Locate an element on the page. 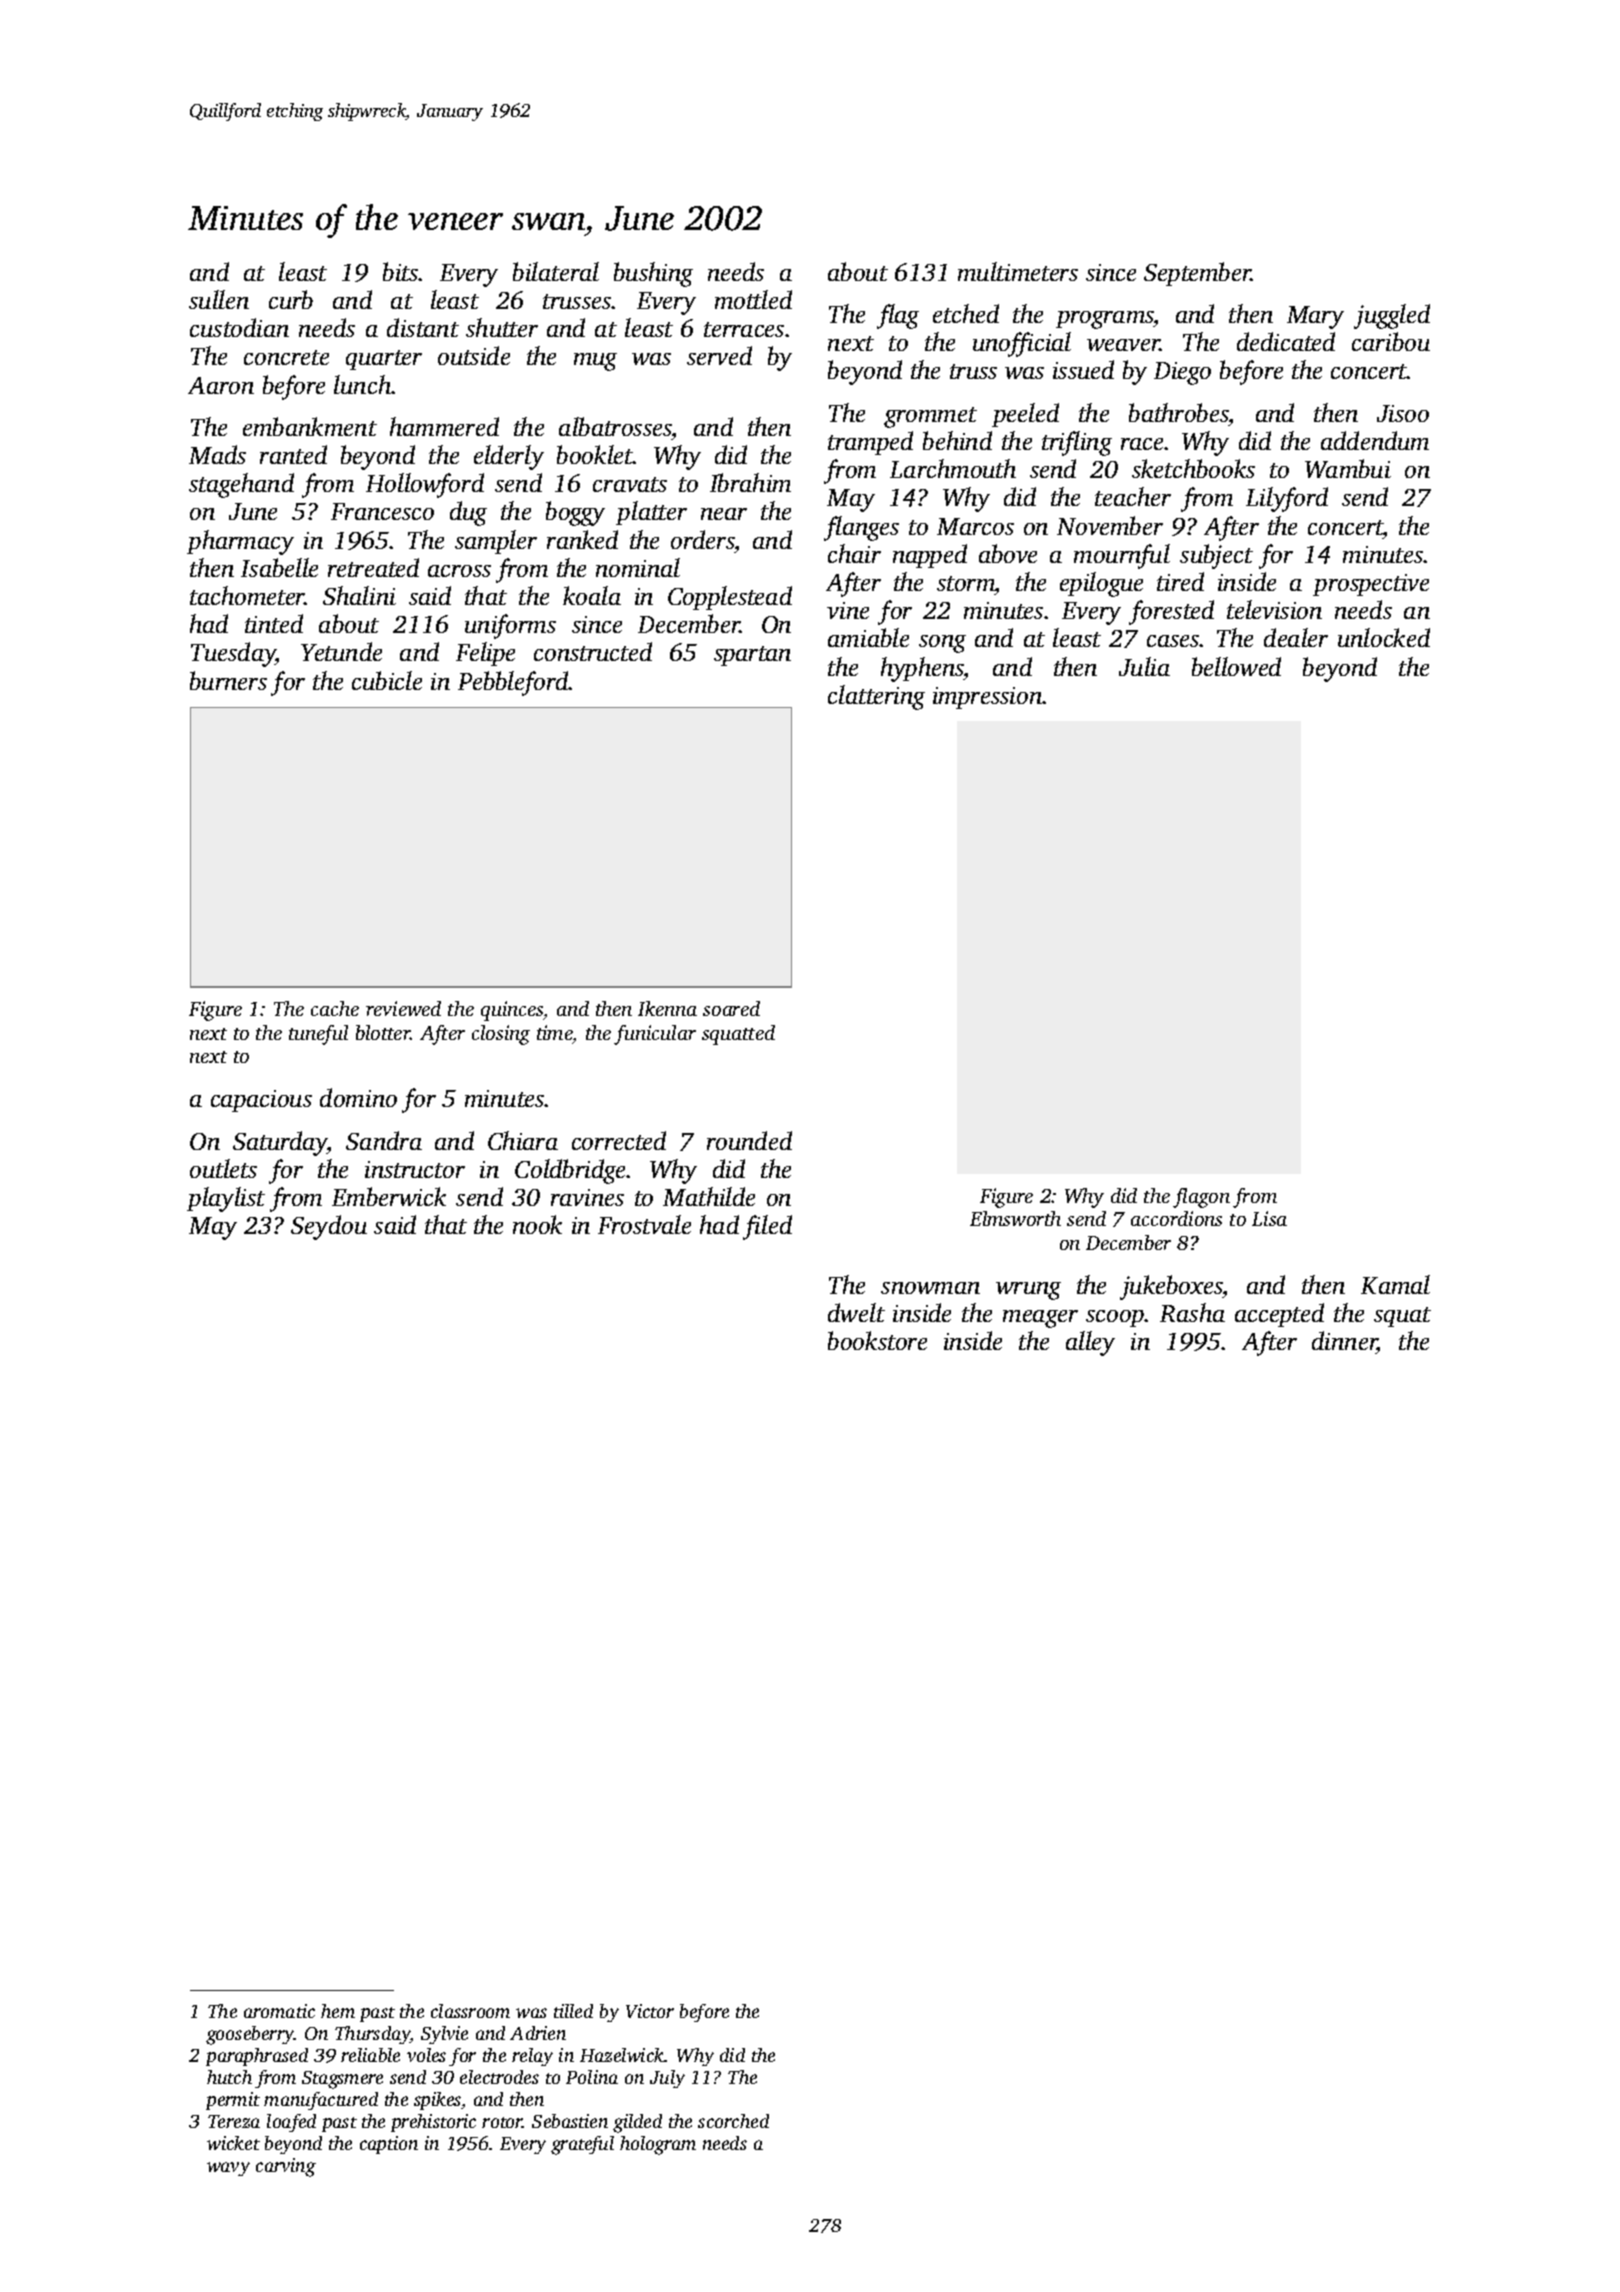 The width and height of the document is (1620, 2292). mottled is located at coordinates (753, 299).
